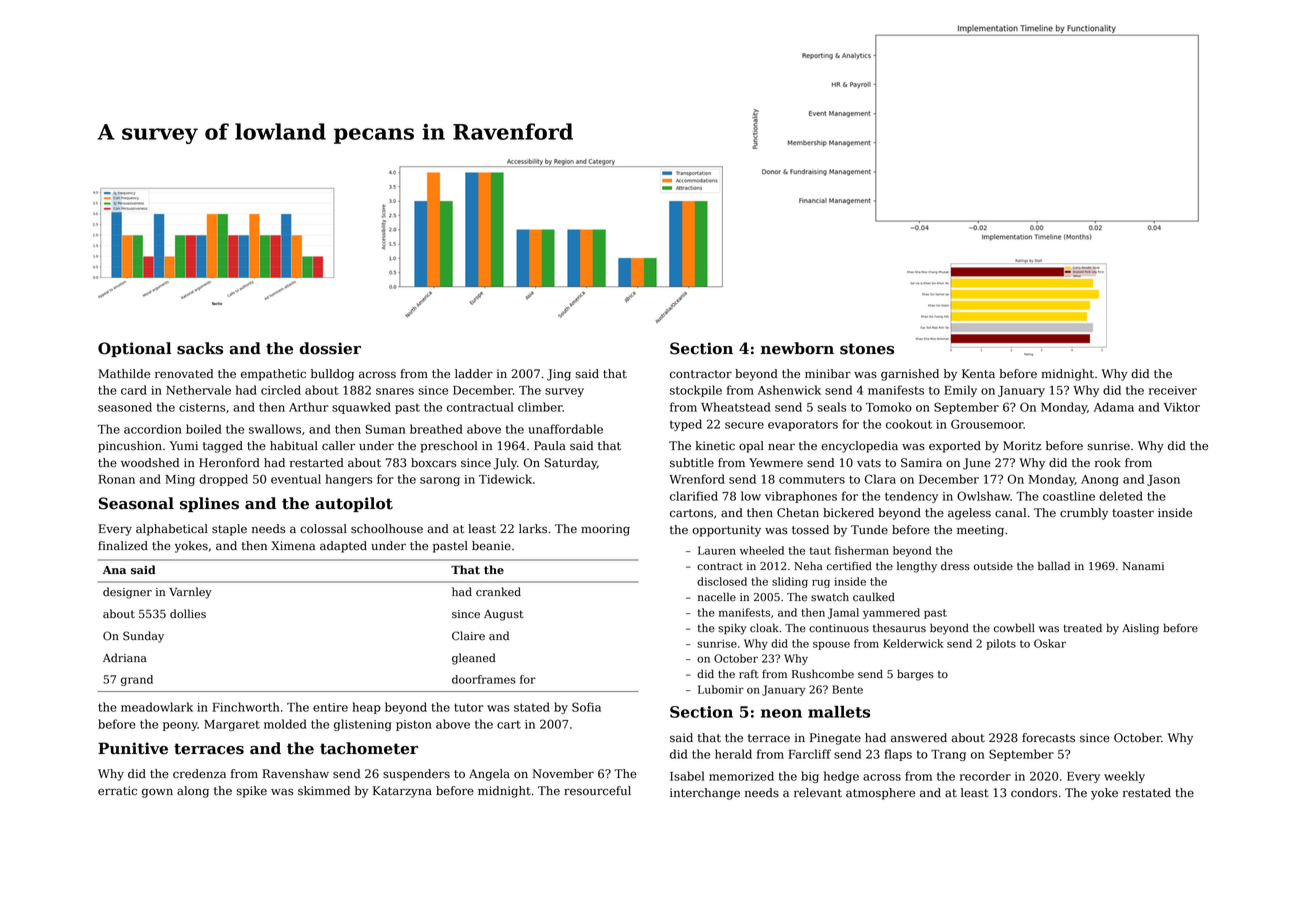 The width and height of the image is (1308, 924). Describe the element at coordinates (474, 659) in the image. I see `gleaned` at that location.
